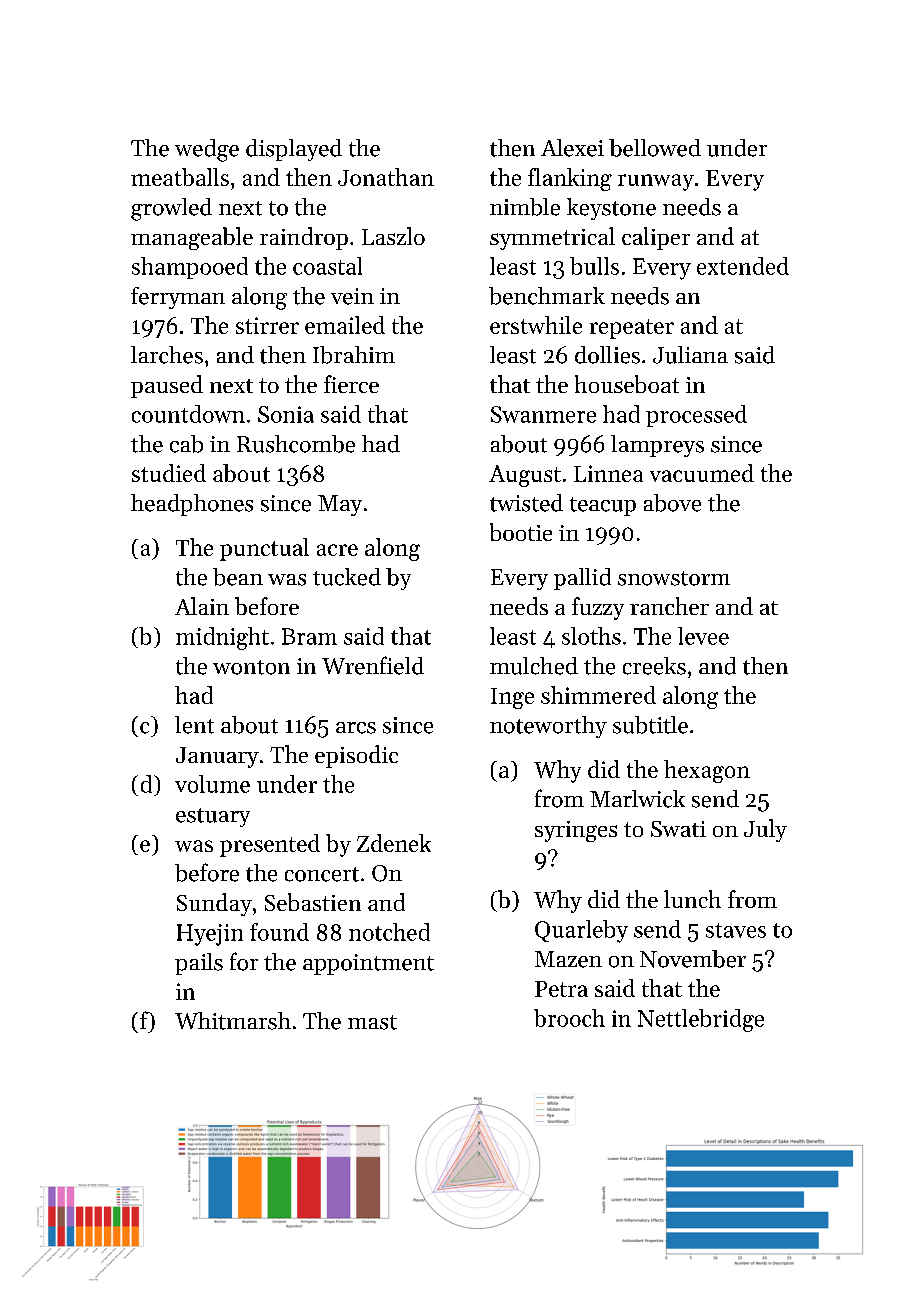 The width and height of the screenshot is (924, 1311). Describe the element at coordinates (526, 503) in the screenshot. I see `twisted` at that location.
